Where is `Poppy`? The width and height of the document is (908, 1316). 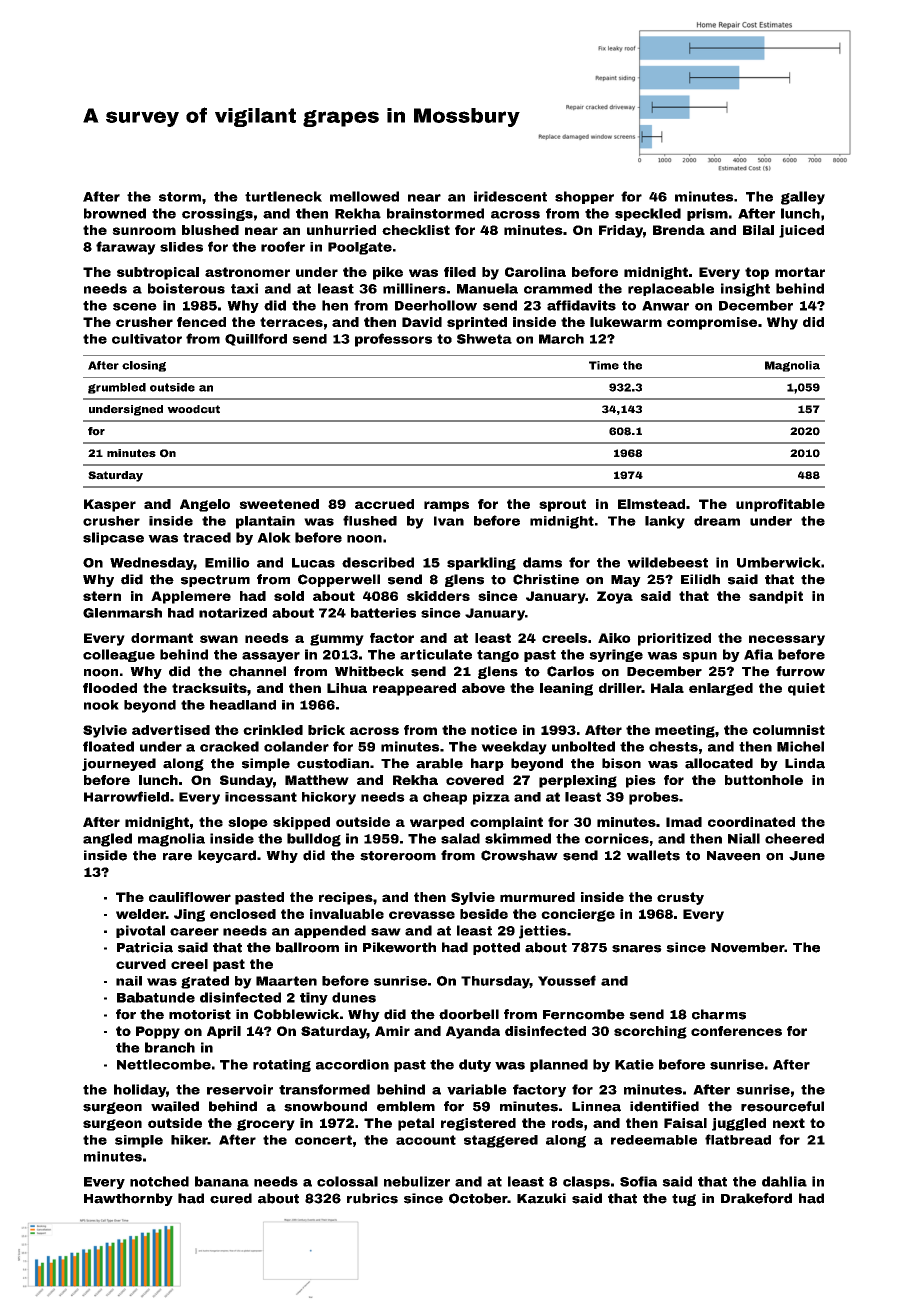
Poppy is located at coordinates (158, 1032).
